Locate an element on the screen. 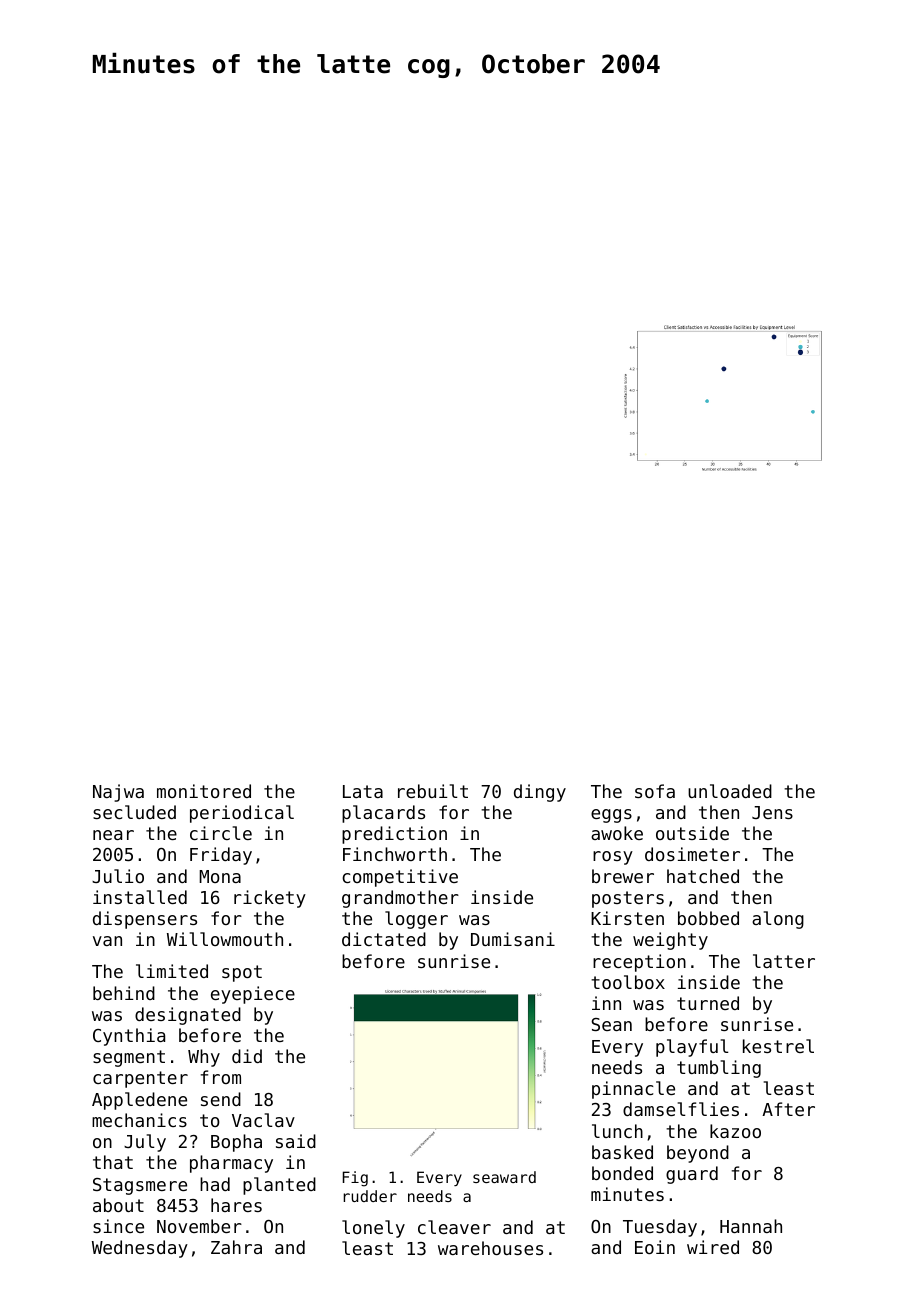 The image size is (908, 1316). said is located at coordinates (296, 1141).
